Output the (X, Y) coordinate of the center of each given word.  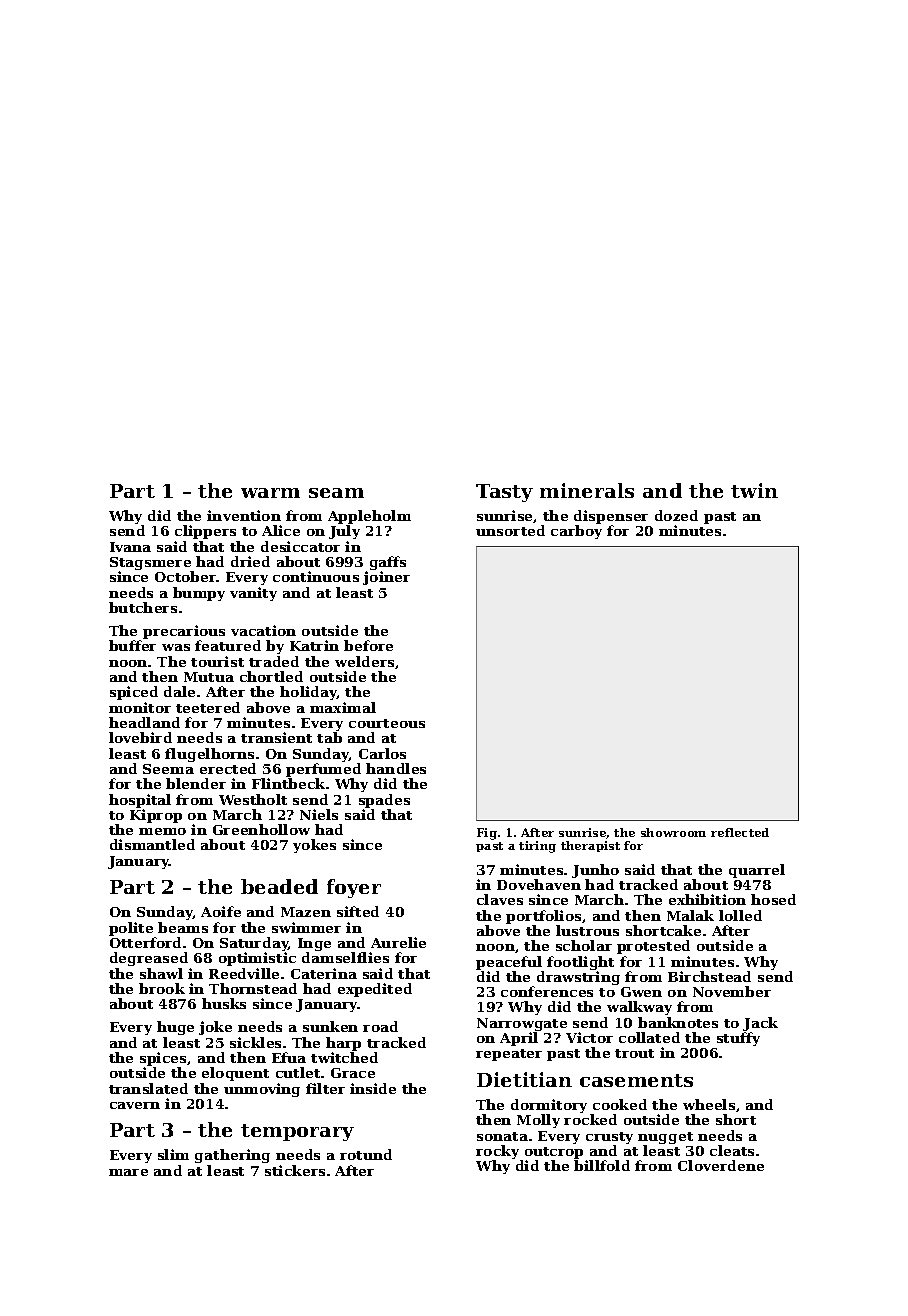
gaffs (388, 564)
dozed (676, 515)
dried (250, 561)
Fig (487, 834)
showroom (673, 832)
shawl (161, 973)
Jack (760, 1024)
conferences (547, 991)
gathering (232, 1156)
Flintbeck (288, 783)
